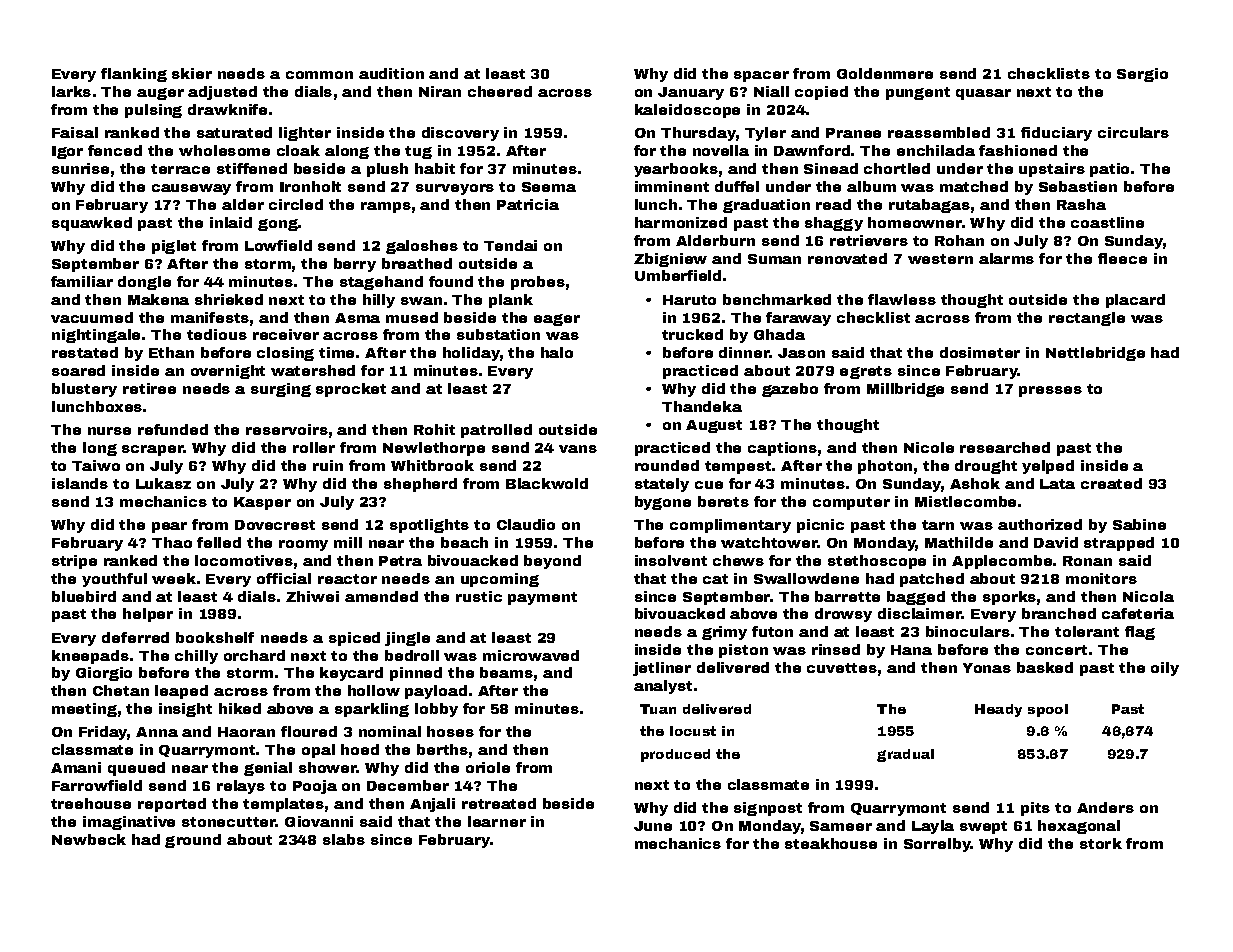 The height and width of the document is (952, 1233). Describe the element at coordinates (658, 709) in the document. I see `Tuan` at that location.
